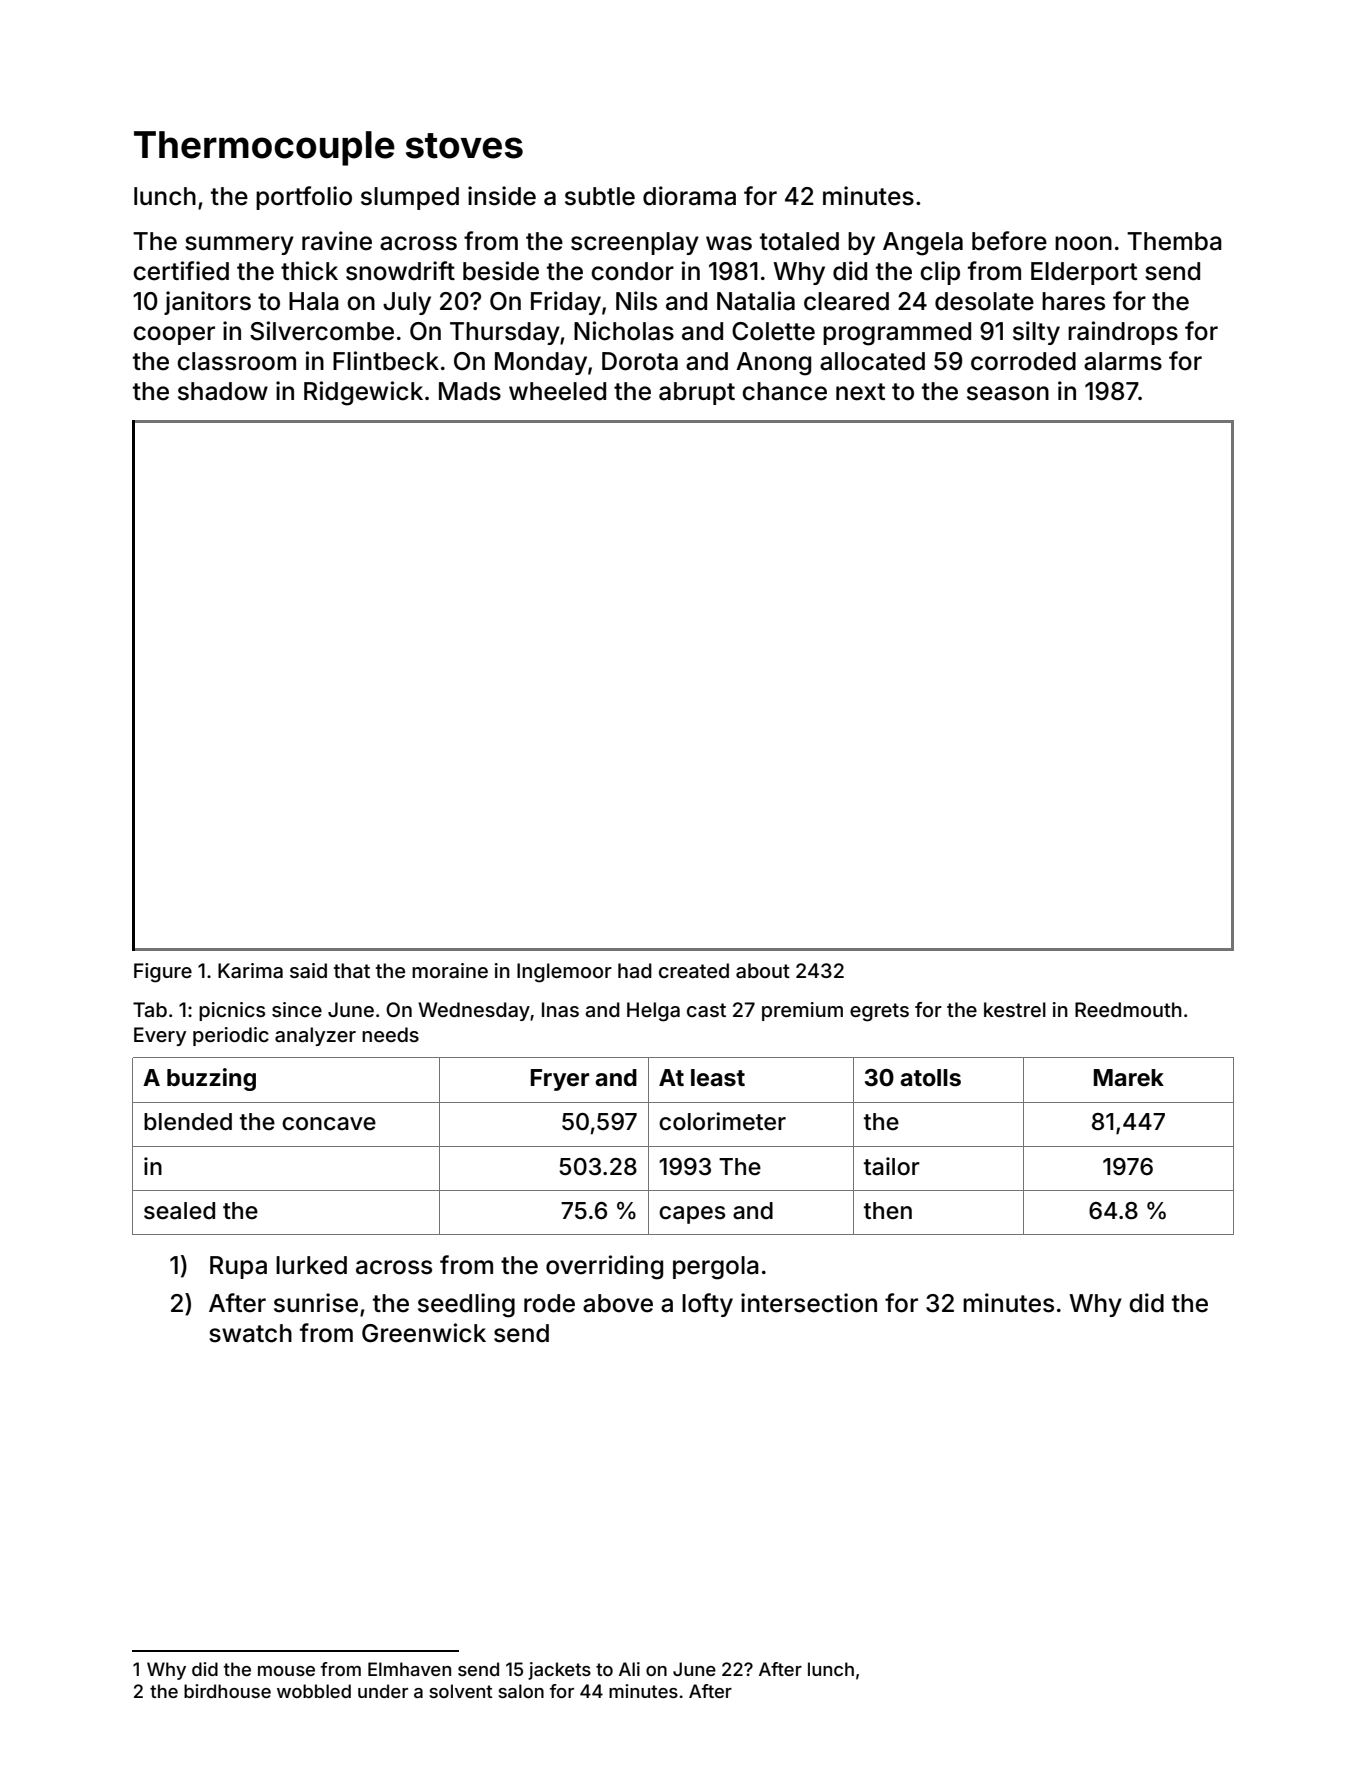 This image has width=1366, height=1768. What do you see at coordinates (363, 393) in the image?
I see `Ridgewick` at bounding box center [363, 393].
